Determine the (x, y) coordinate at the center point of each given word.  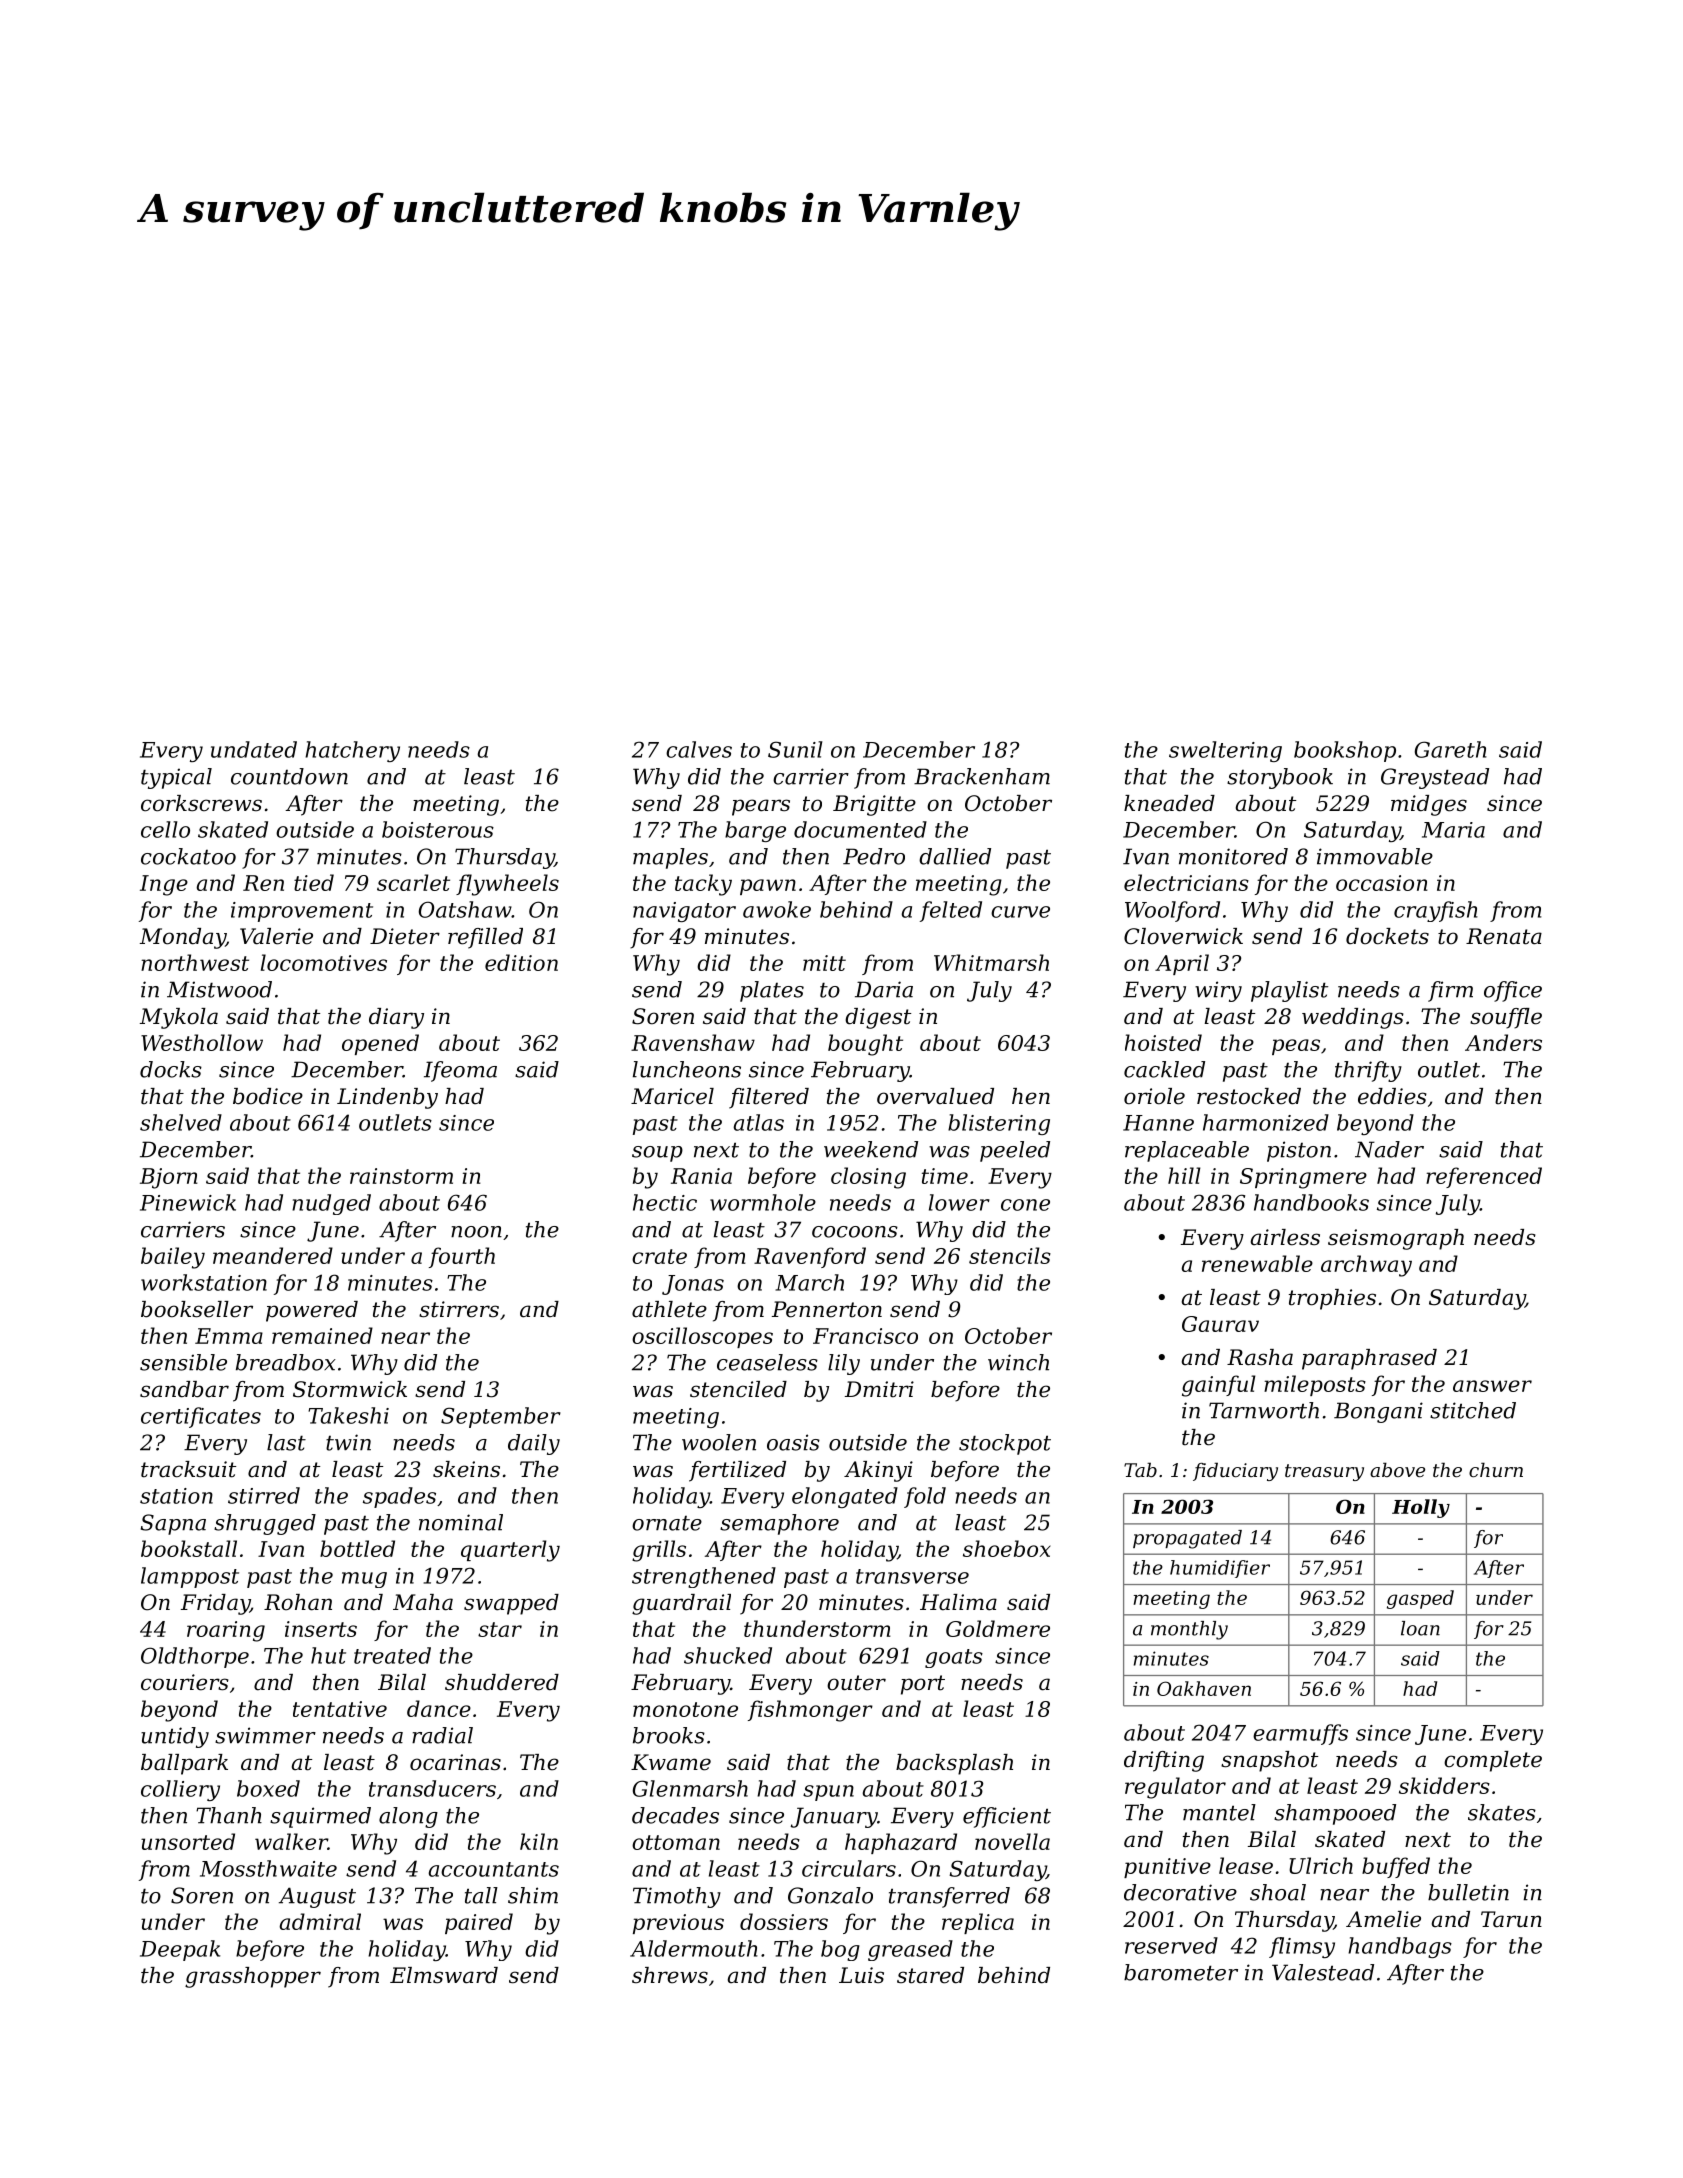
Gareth (1451, 749)
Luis (861, 1975)
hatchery (352, 751)
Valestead (1323, 1972)
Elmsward (444, 1975)
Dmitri (879, 1389)
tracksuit (188, 1469)
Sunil (795, 749)
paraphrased (1369, 1359)
